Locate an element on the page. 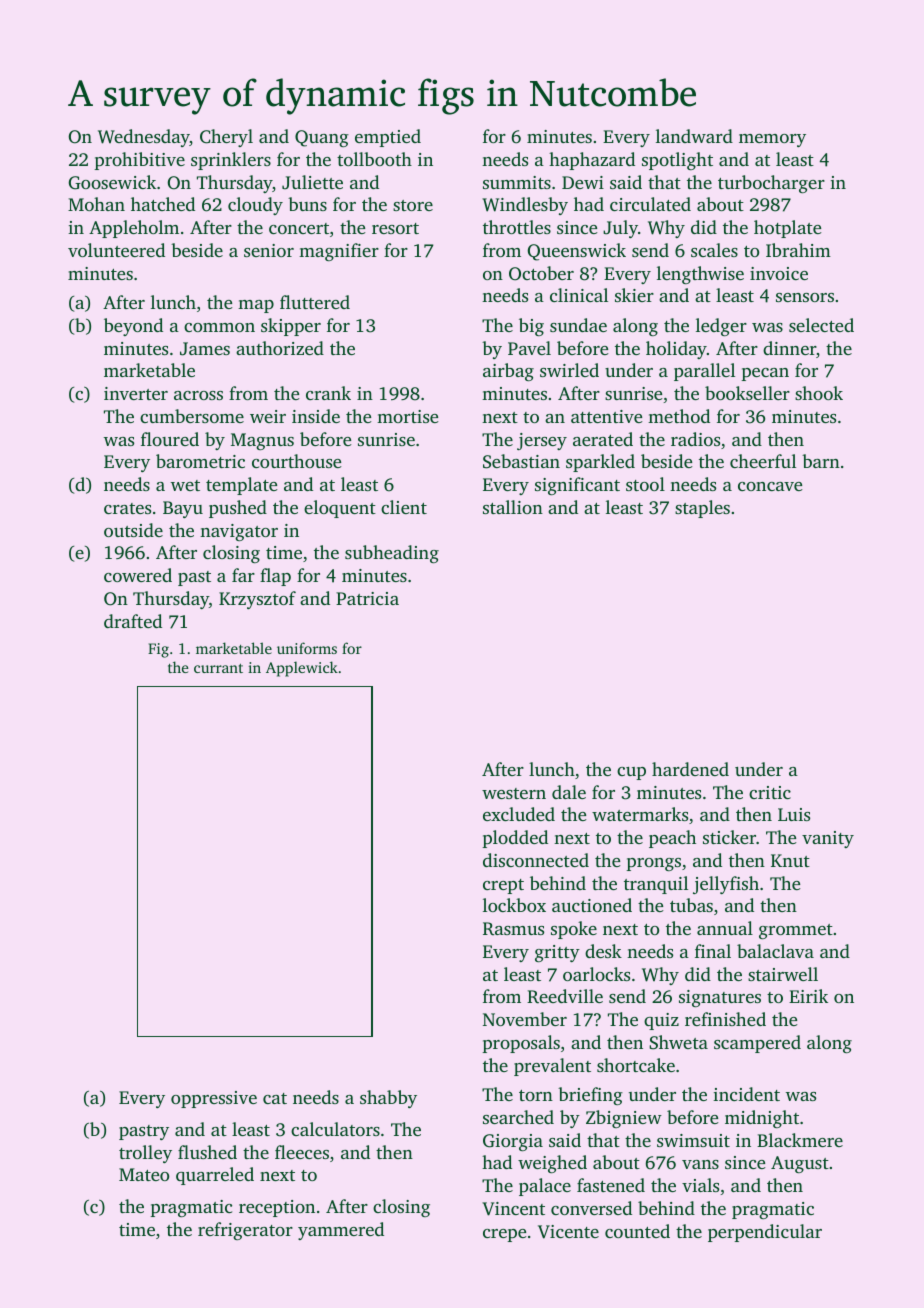 This page has width=924, height=1308. swirled is located at coordinates (569, 370).
